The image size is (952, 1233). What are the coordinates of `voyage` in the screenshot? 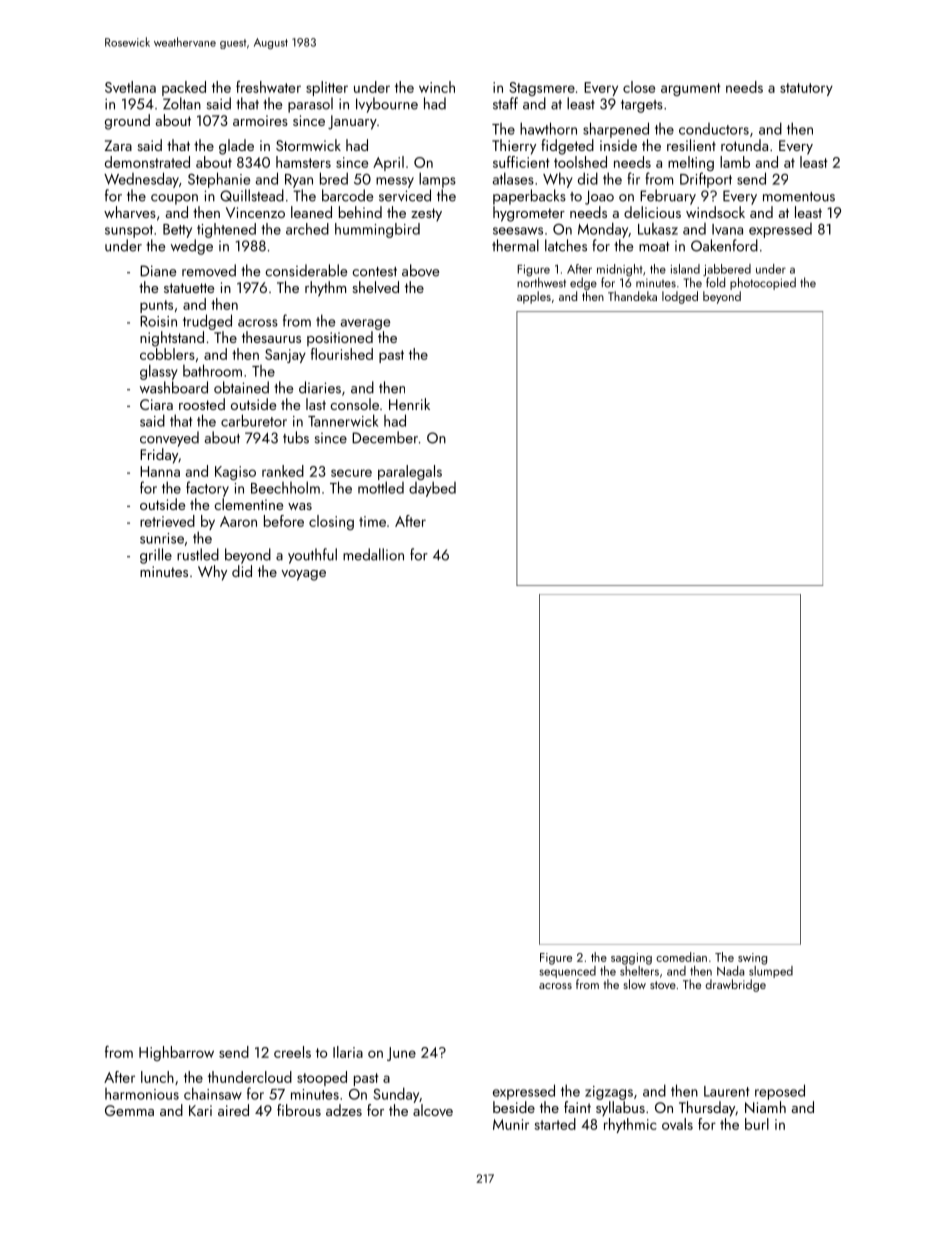 It's located at (303, 575).
